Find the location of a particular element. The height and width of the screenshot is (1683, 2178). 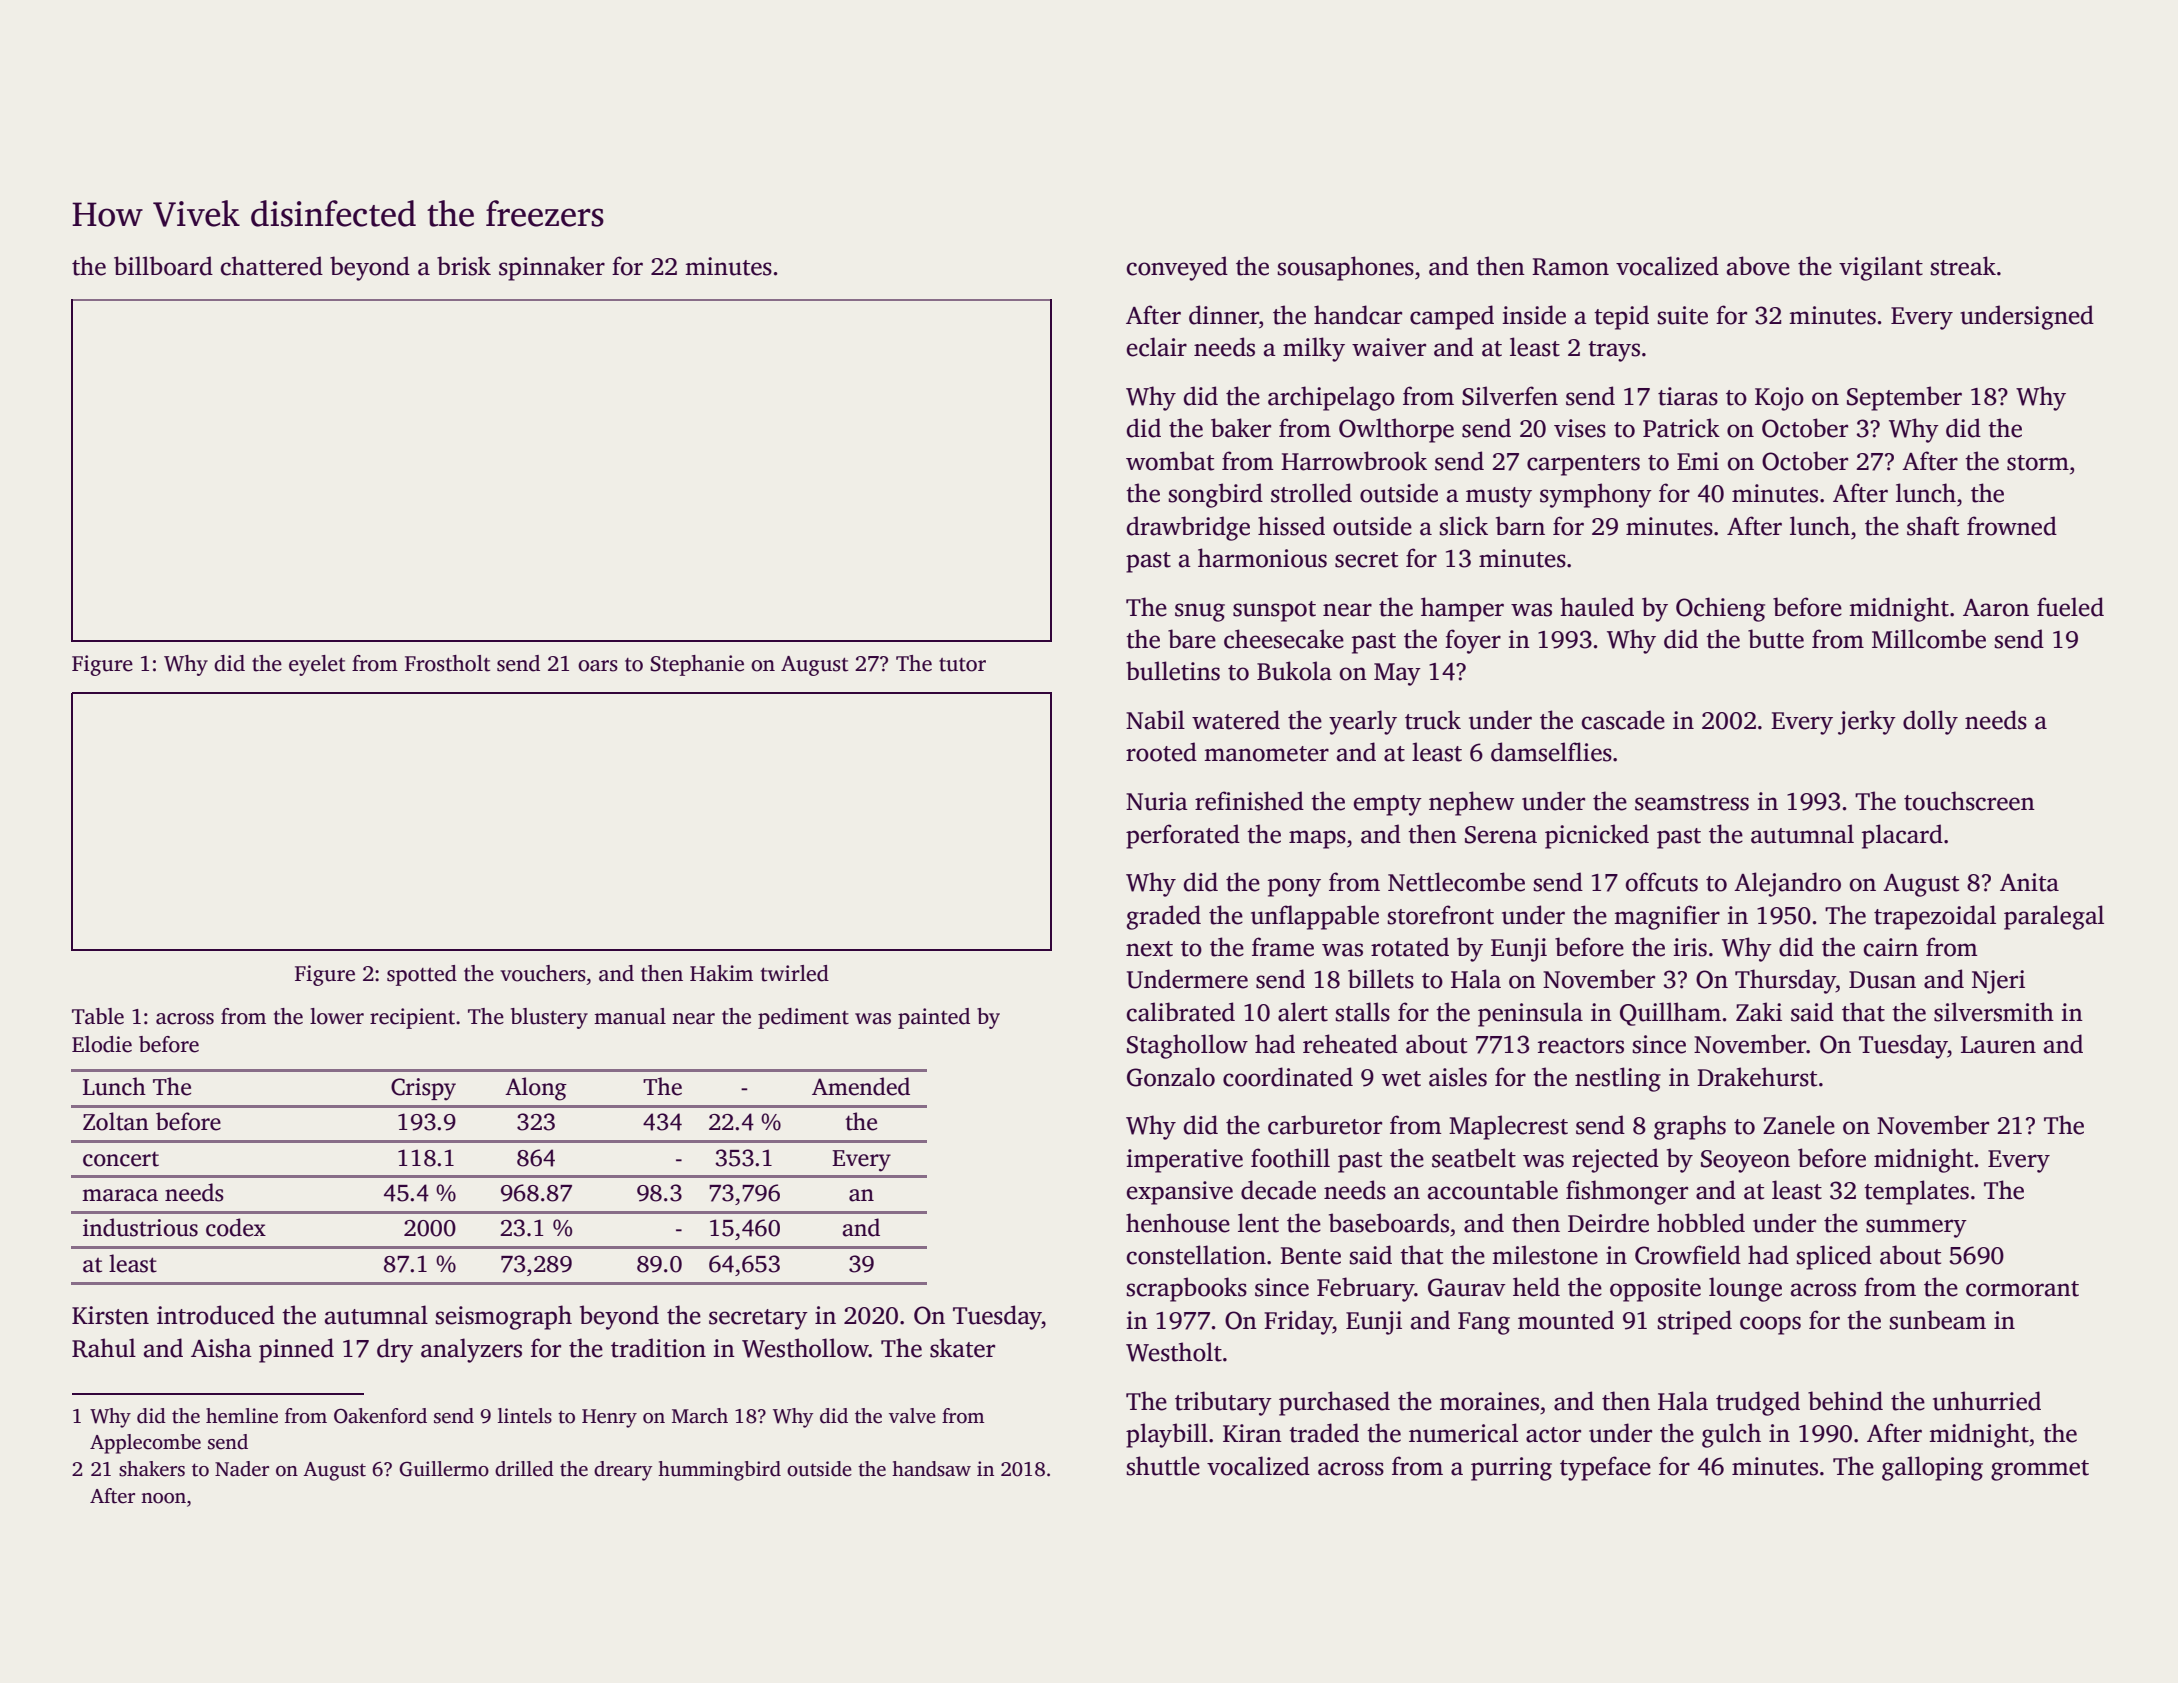

Ramon is located at coordinates (1570, 267).
